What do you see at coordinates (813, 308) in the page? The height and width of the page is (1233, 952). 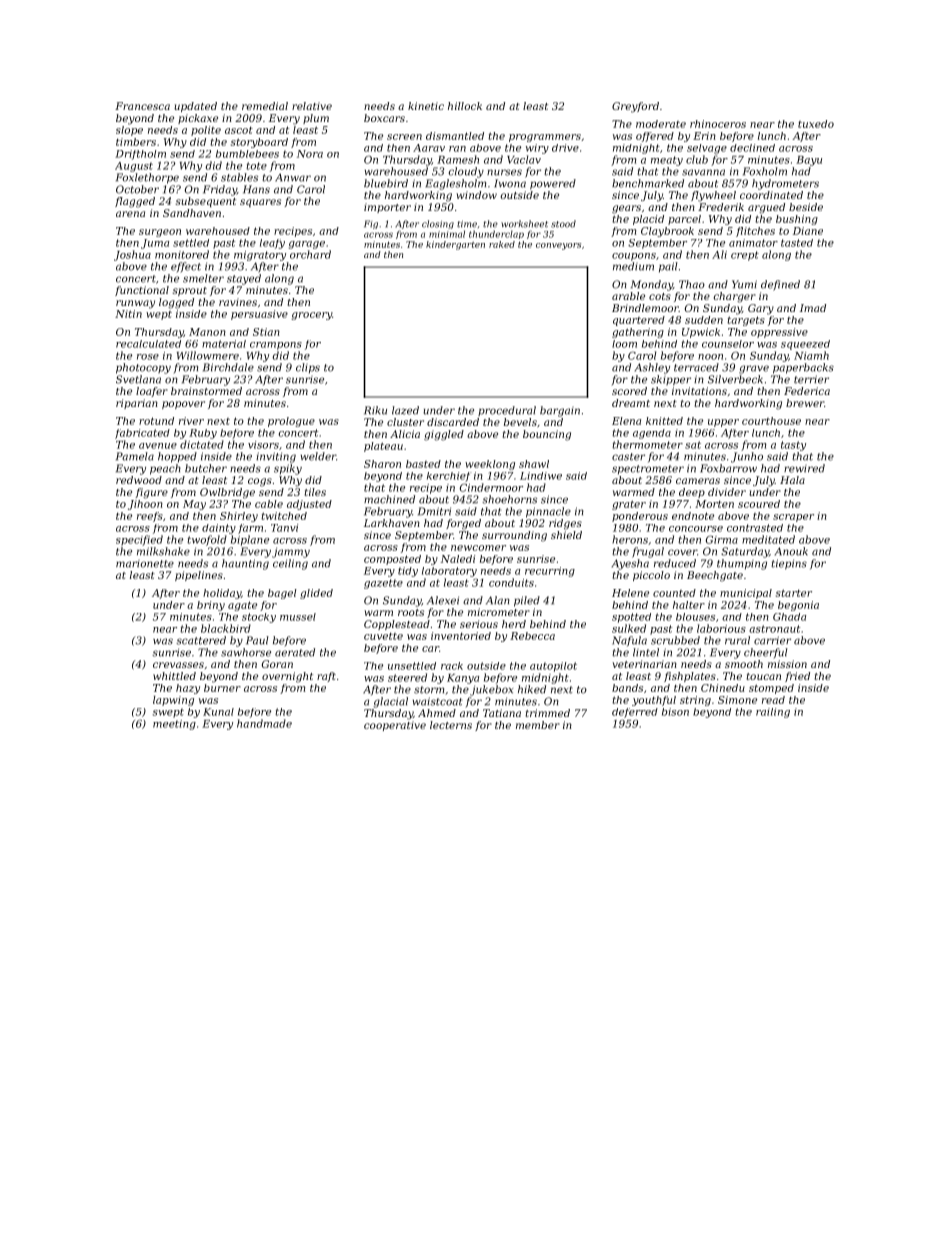 I see `Imad` at bounding box center [813, 308].
